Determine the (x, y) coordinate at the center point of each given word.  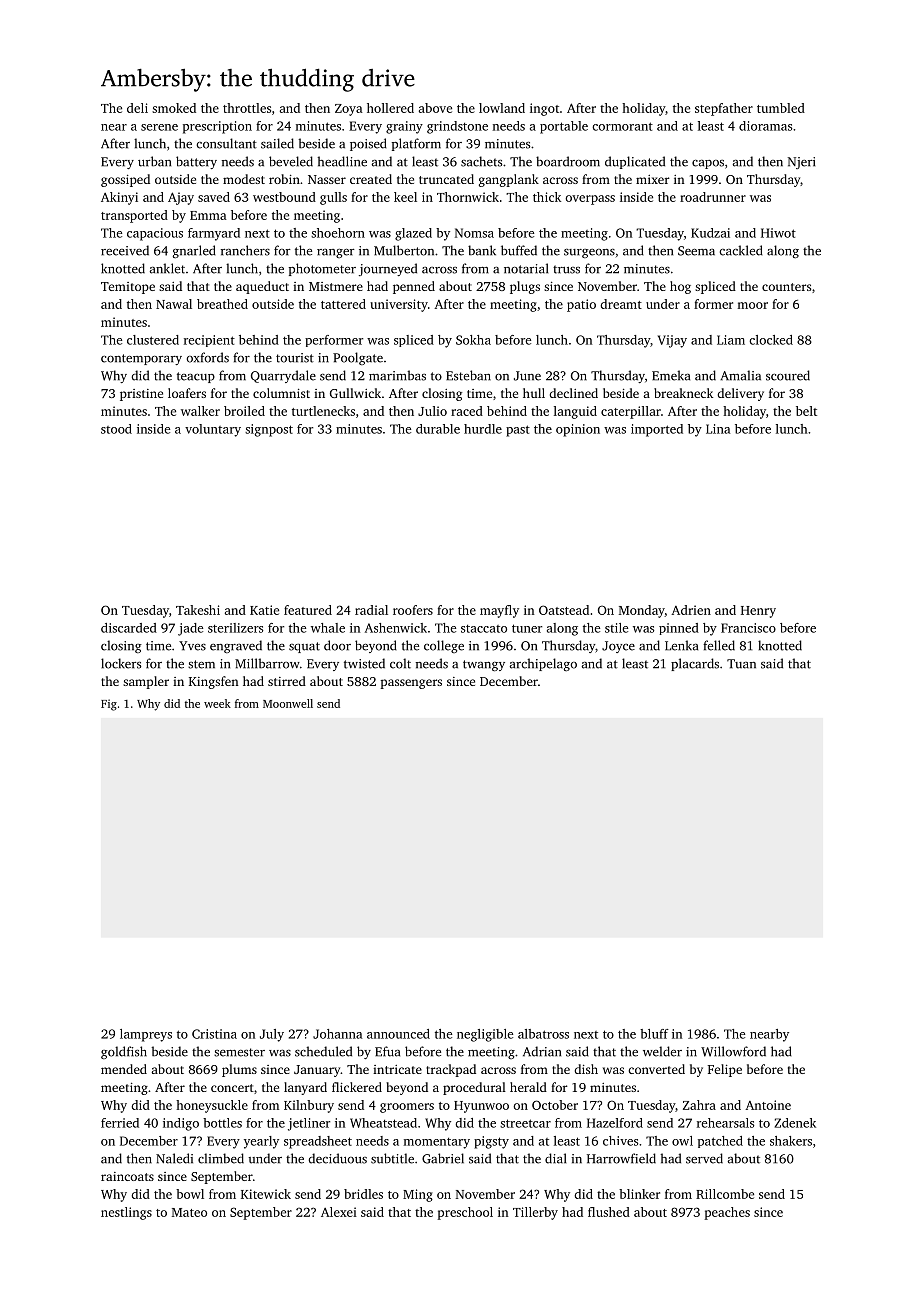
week (217, 703)
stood (116, 429)
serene (159, 127)
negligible (485, 1035)
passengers (411, 684)
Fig (109, 705)
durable (438, 429)
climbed (221, 1158)
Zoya (349, 110)
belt (806, 411)
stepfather (724, 109)
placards (695, 664)
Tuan (741, 664)
